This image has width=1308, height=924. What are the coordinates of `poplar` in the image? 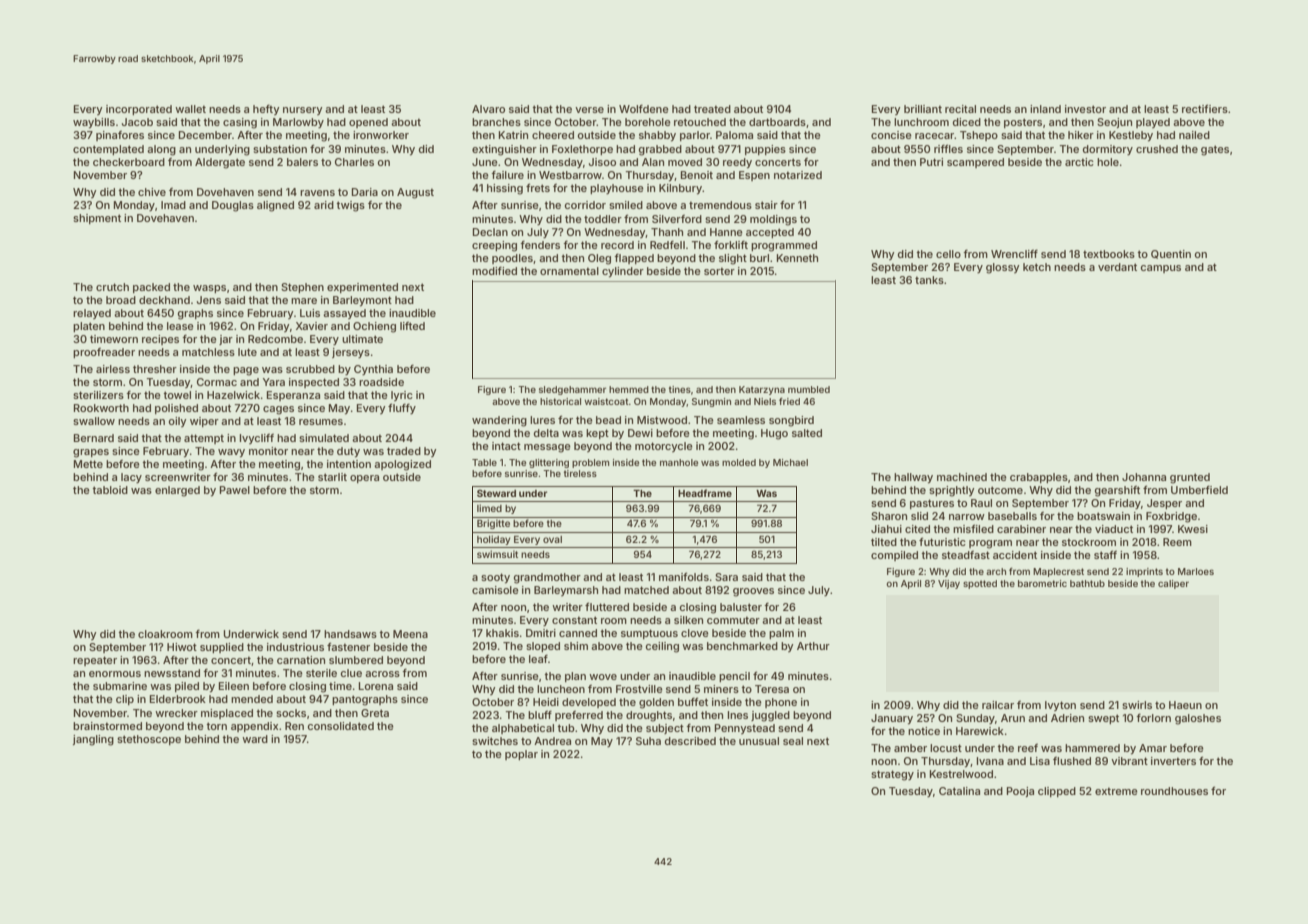 It's located at (521, 755).
